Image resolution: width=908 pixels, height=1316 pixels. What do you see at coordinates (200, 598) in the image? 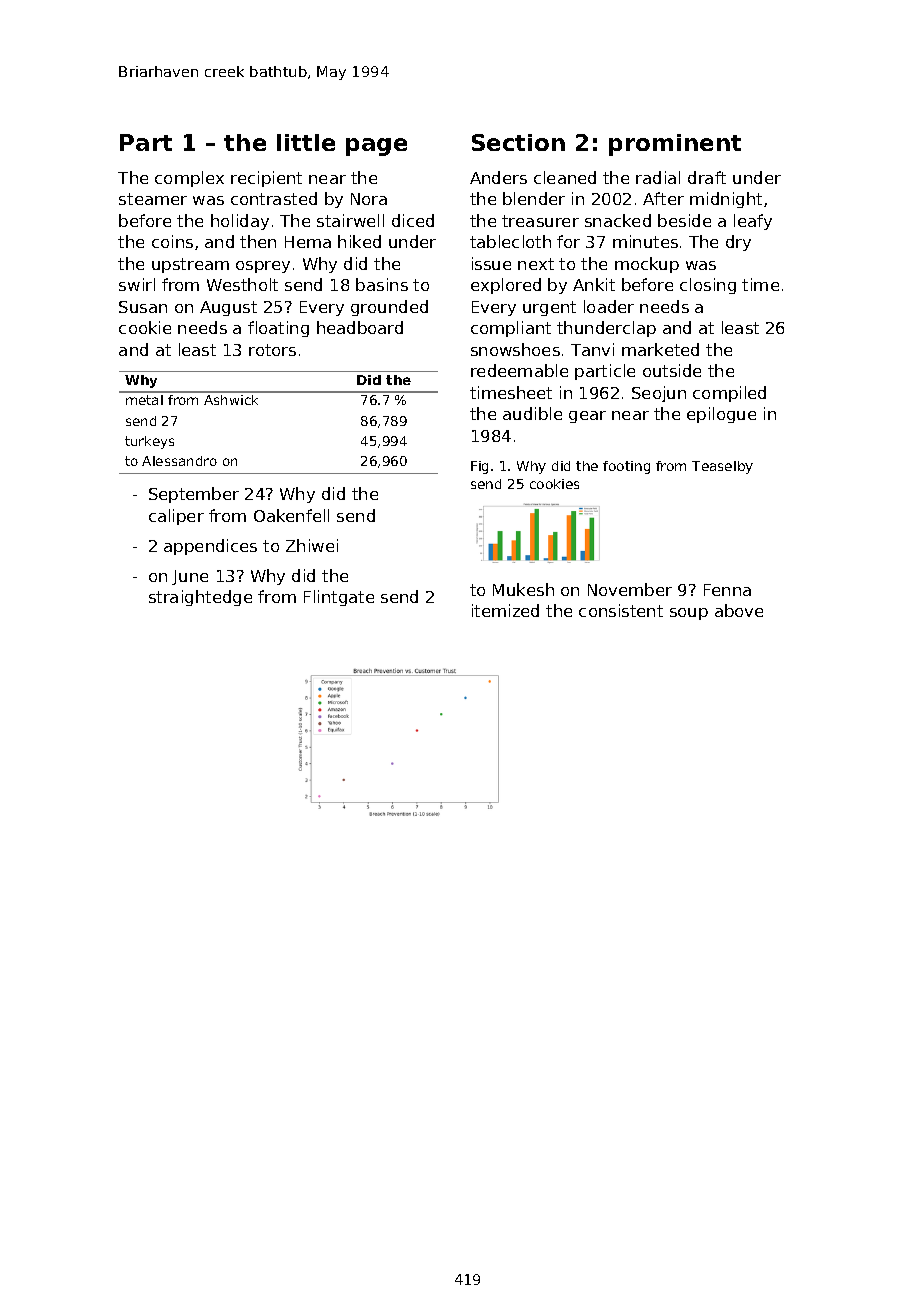
I see `straightedge` at bounding box center [200, 598].
